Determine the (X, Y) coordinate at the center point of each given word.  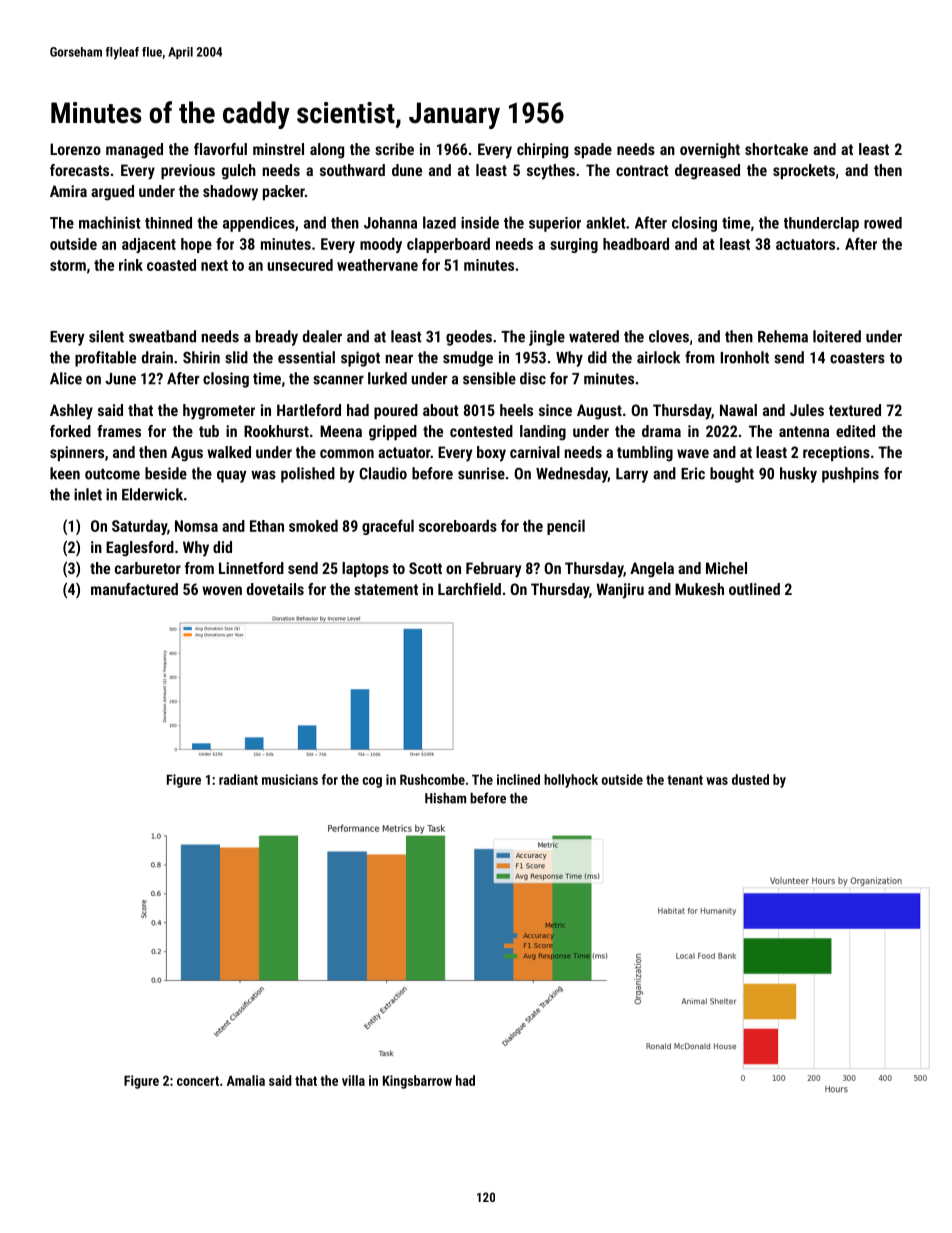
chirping (542, 151)
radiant (238, 779)
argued (112, 193)
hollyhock (571, 781)
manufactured (134, 589)
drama (661, 431)
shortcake (776, 149)
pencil (566, 527)
